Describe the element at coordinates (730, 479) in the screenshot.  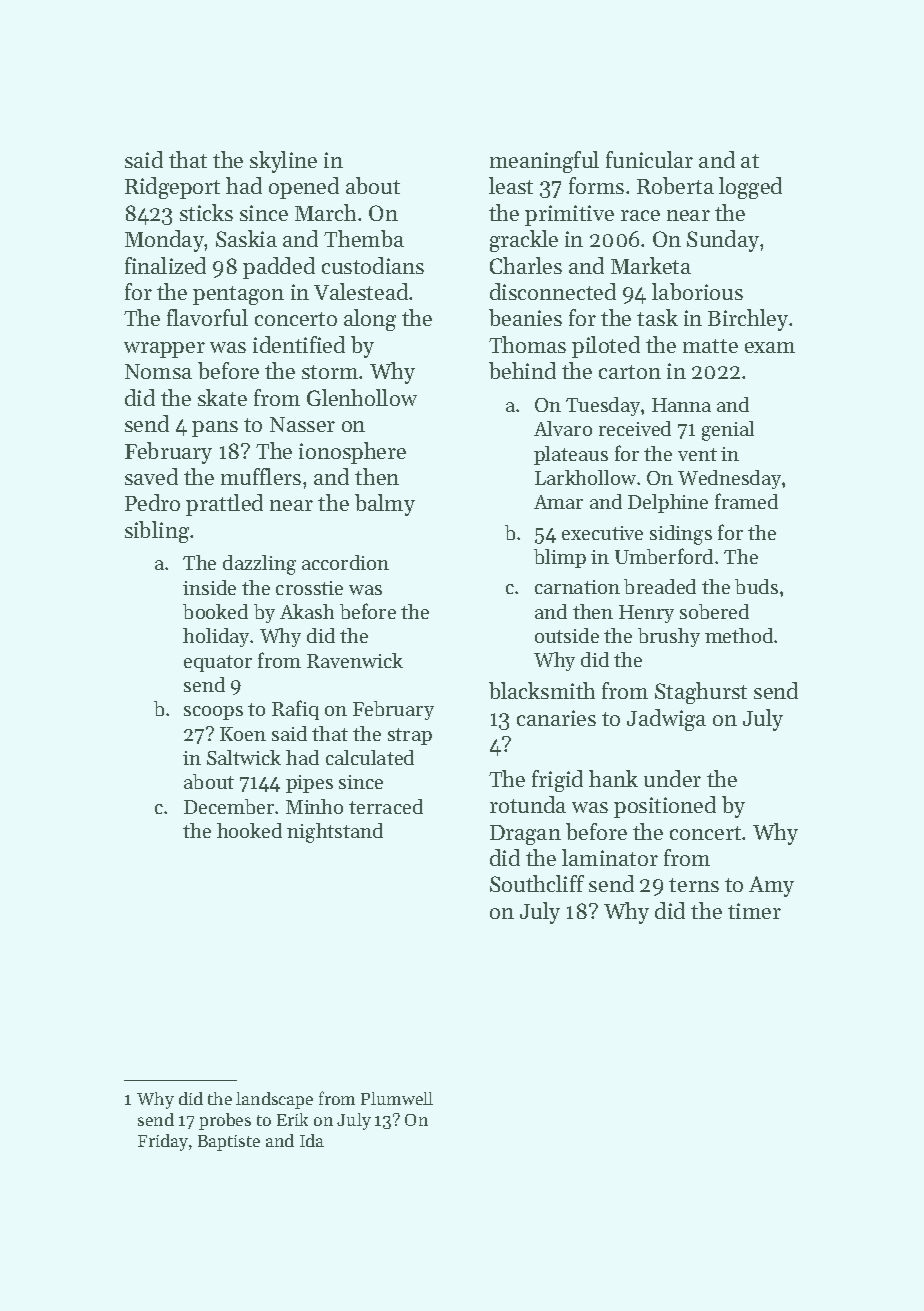
I see `Wednesday` at that location.
